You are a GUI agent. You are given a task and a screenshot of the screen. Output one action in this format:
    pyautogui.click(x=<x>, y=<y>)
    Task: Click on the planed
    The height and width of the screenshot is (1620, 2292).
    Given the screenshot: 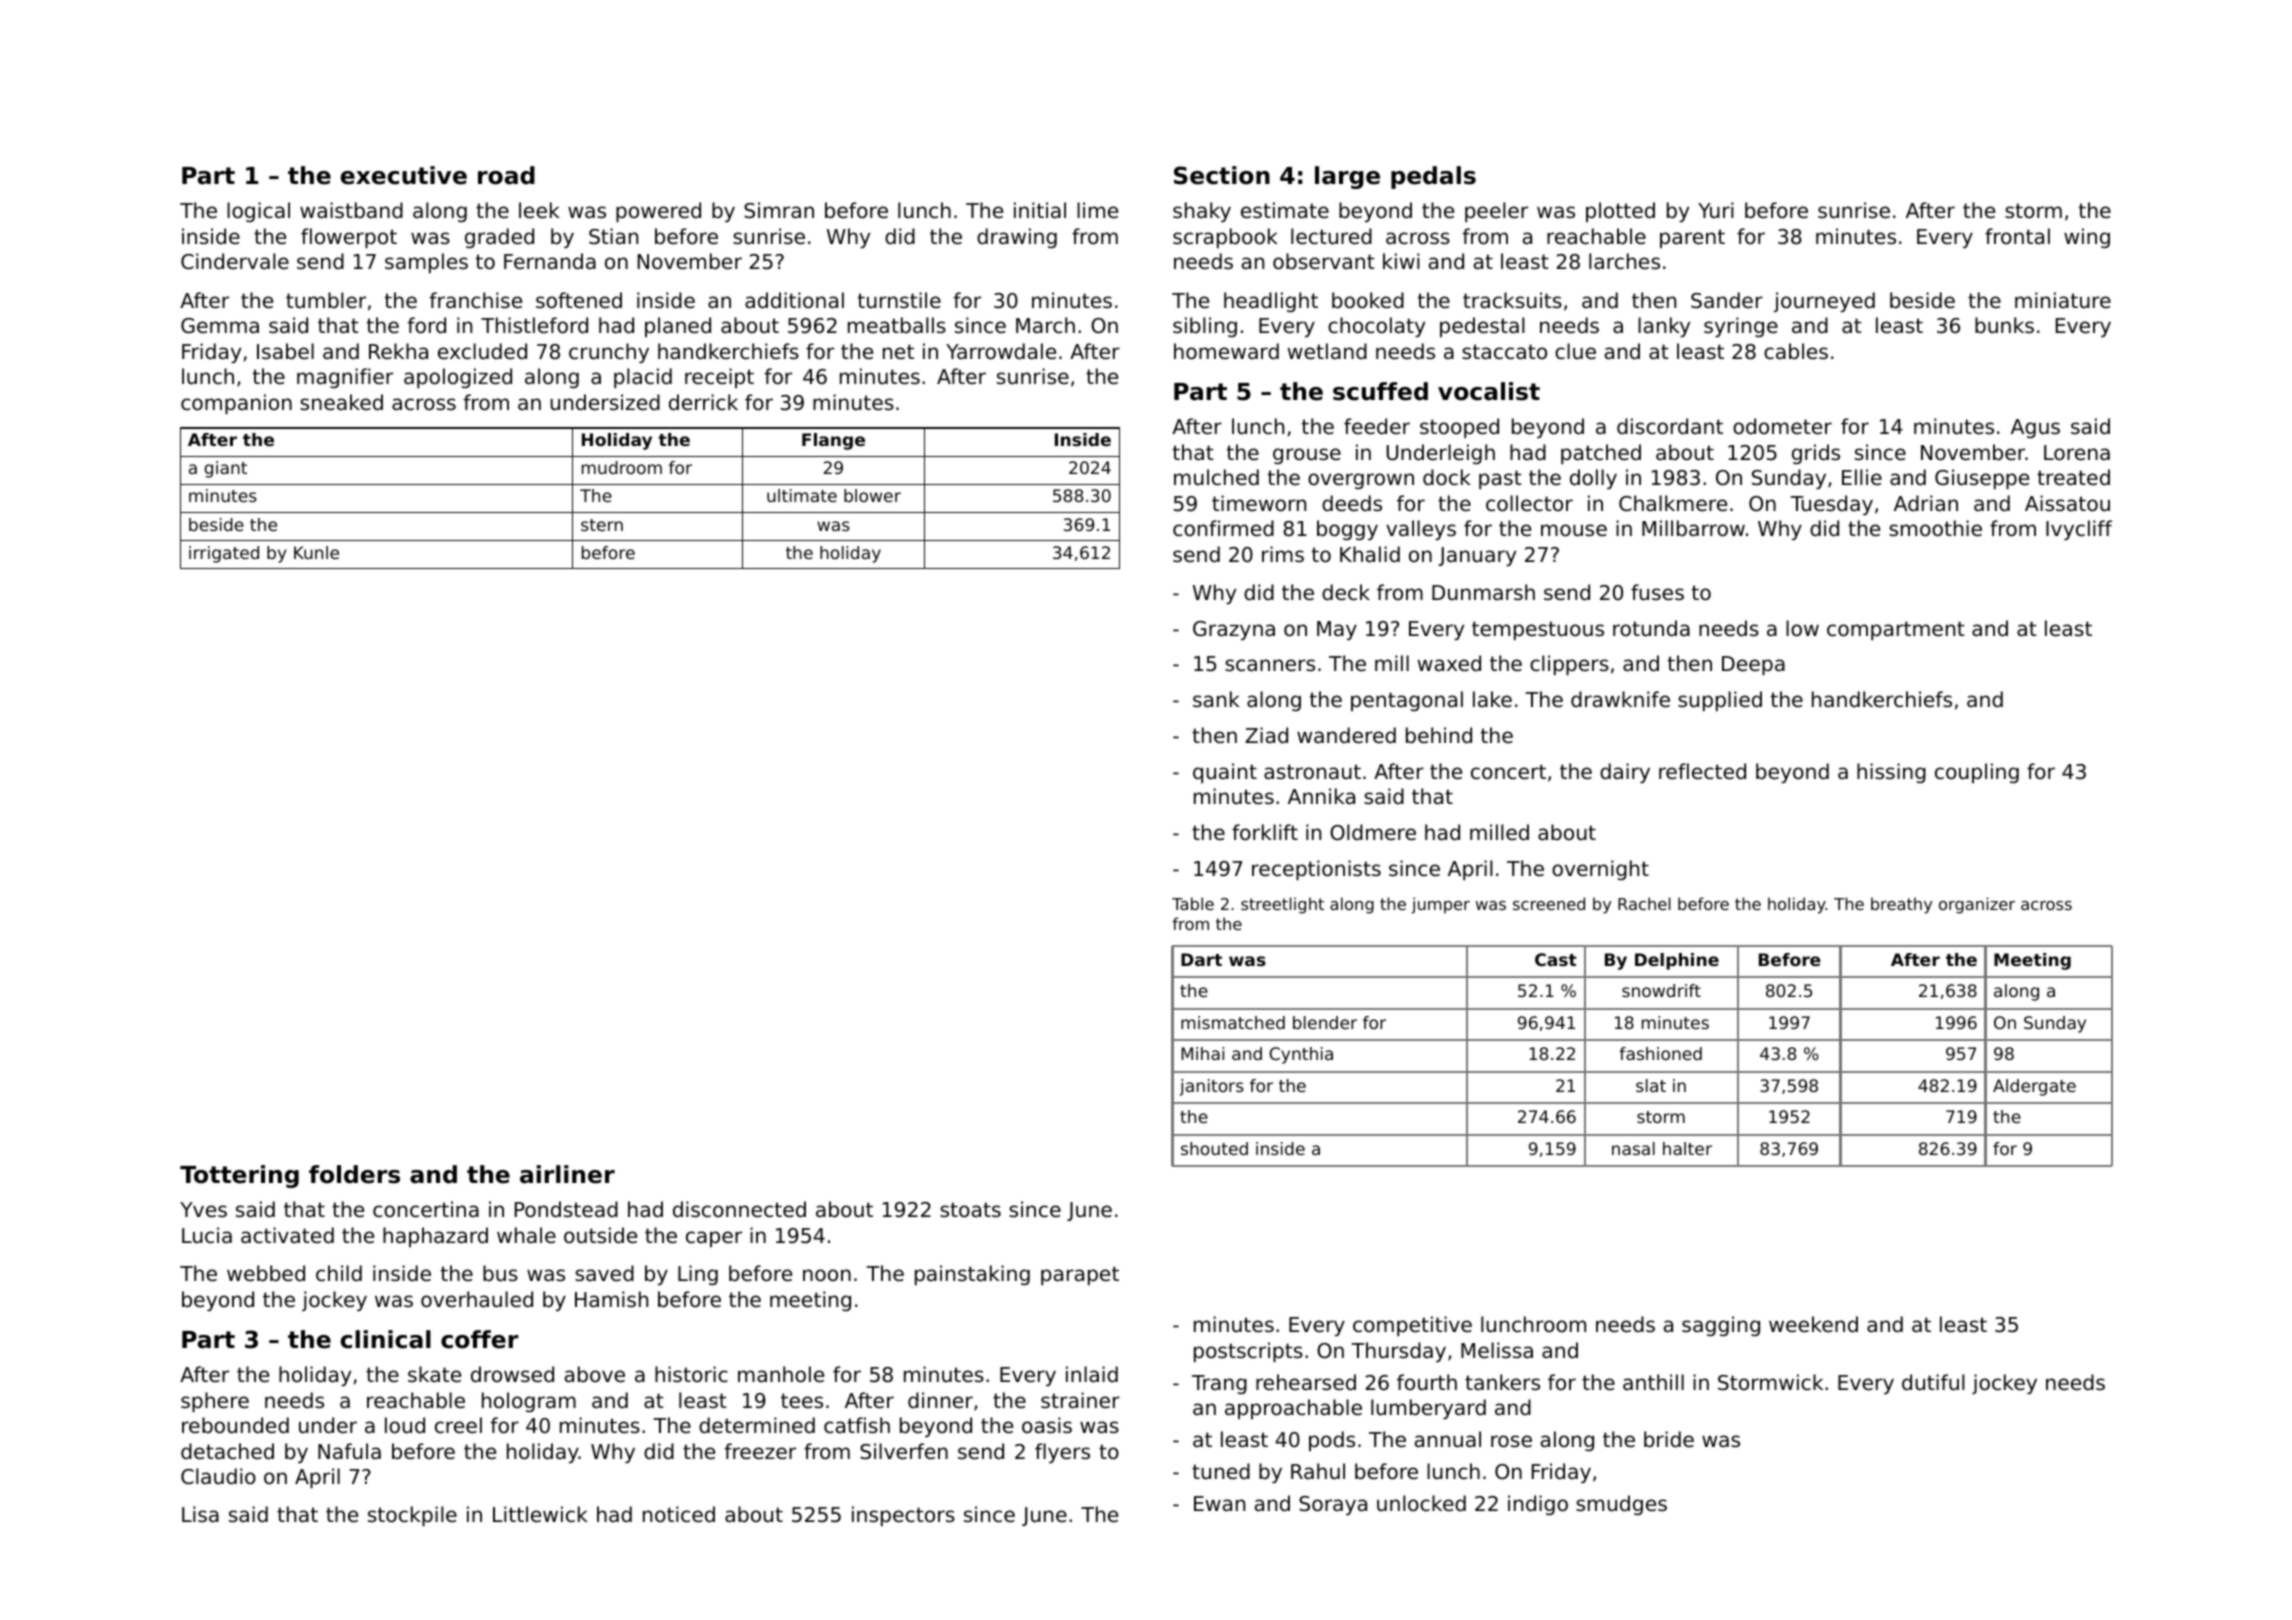 What is the action you would take?
    pyautogui.click(x=678, y=327)
